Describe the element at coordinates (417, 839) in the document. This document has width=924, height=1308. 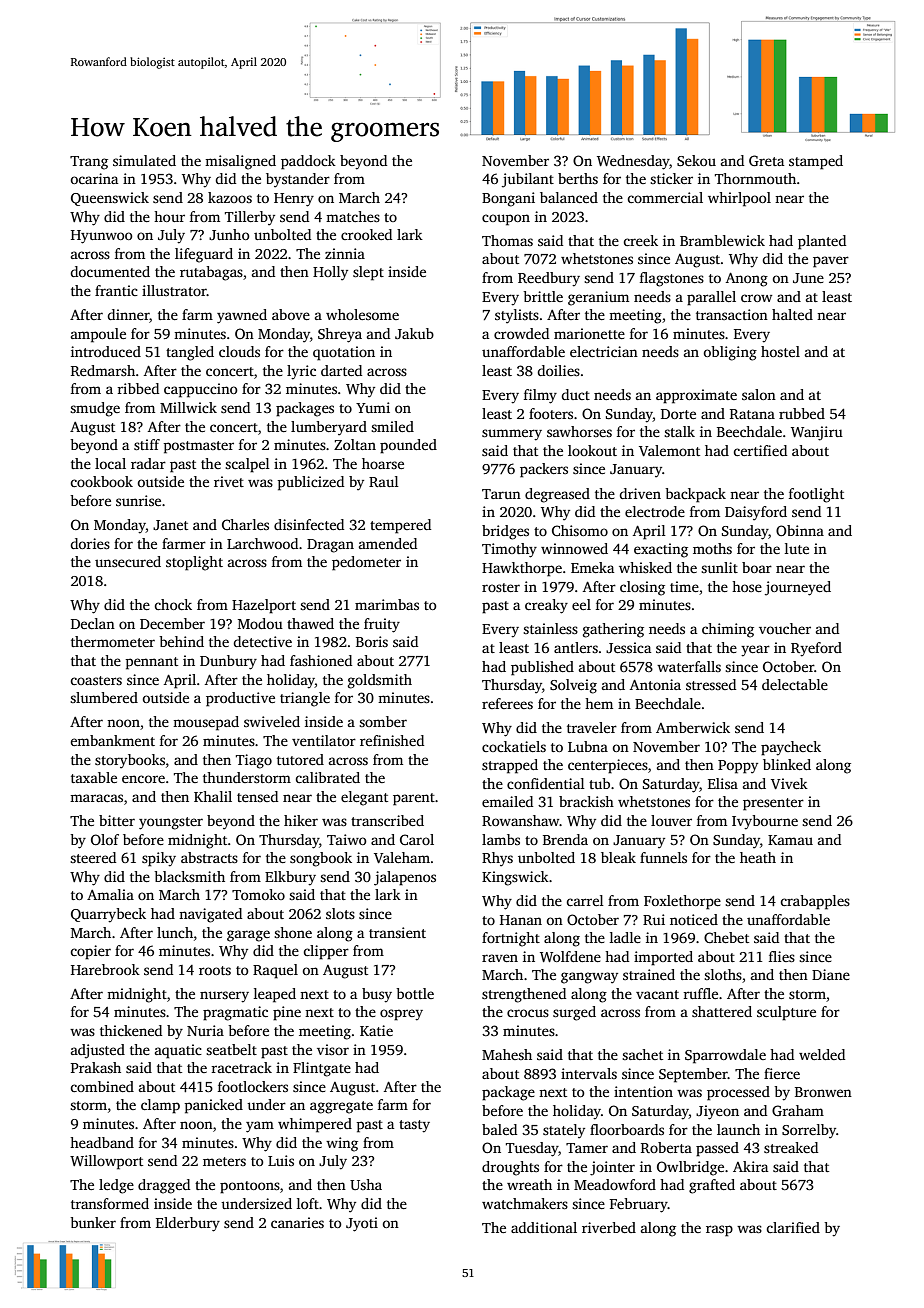
I see `Carol` at that location.
